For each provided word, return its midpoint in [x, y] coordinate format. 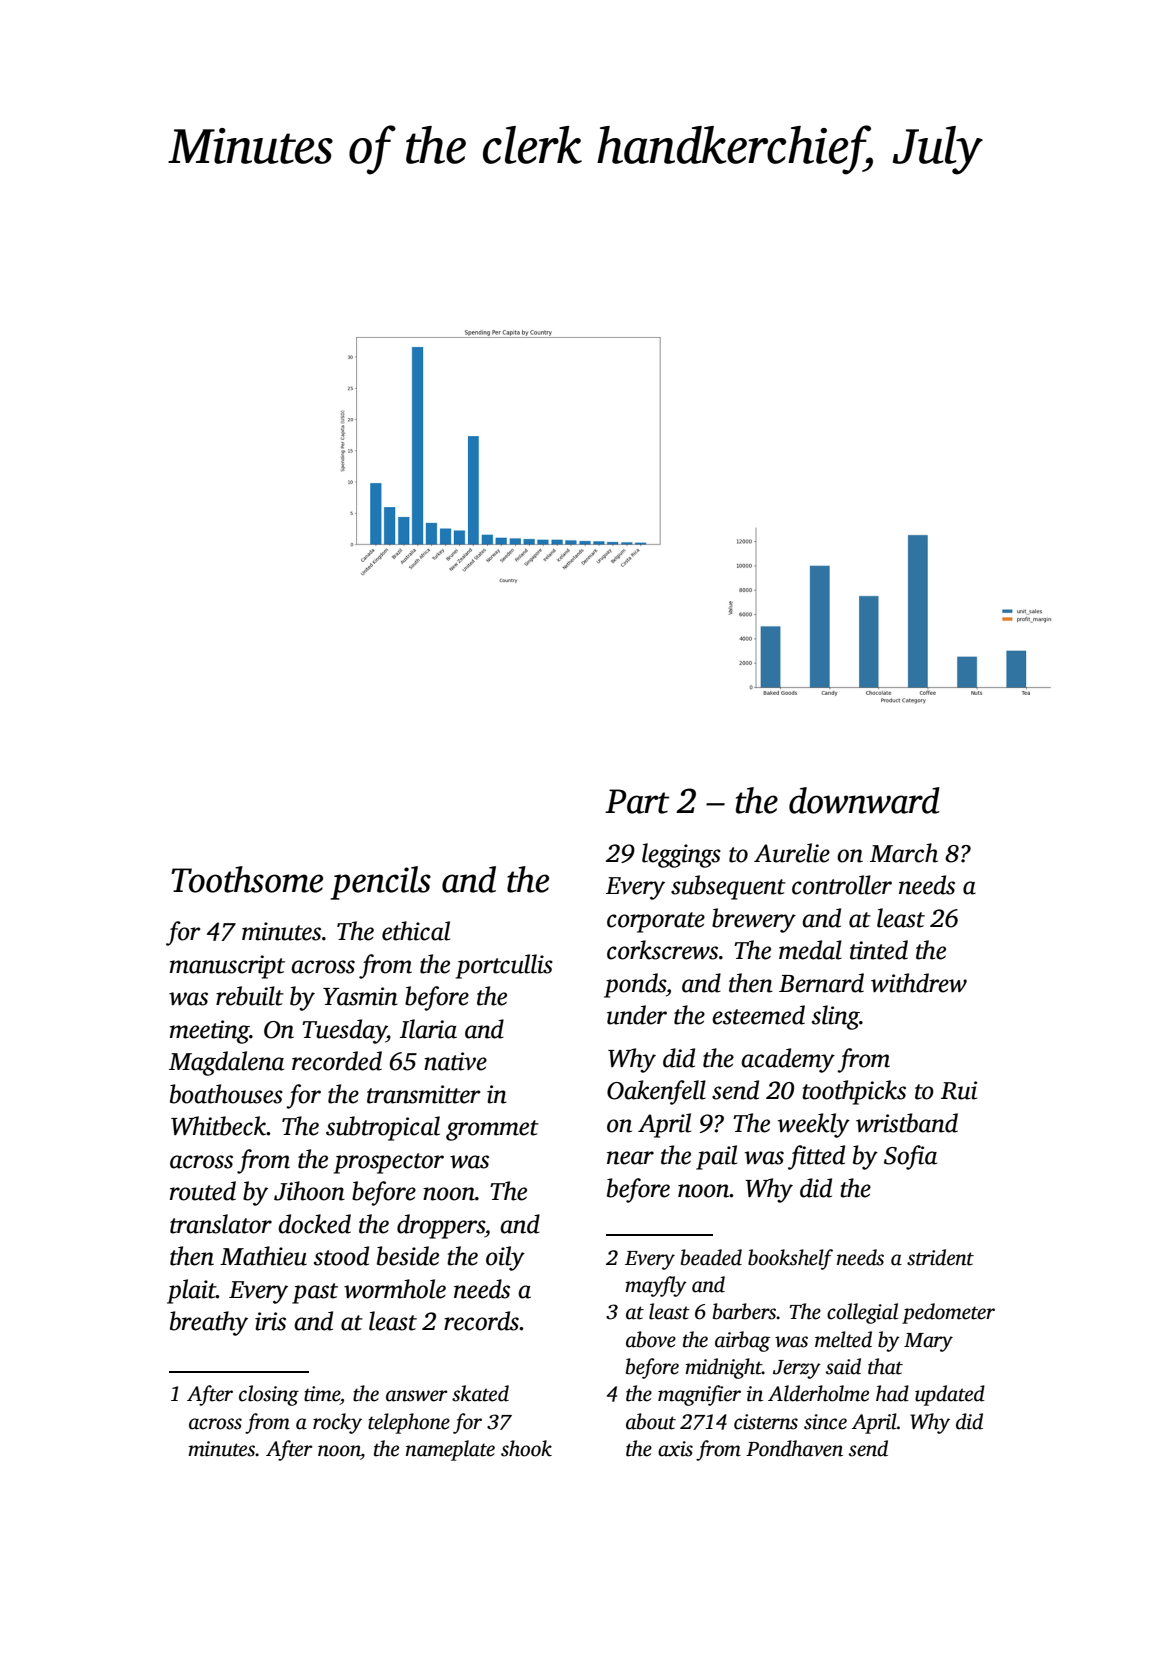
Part [637, 801]
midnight [723, 1368]
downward [864, 800]
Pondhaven [794, 1448]
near [630, 1158]
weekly [814, 1125]
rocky [337, 1423]
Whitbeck [218, 1126]
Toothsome [247, 879]
